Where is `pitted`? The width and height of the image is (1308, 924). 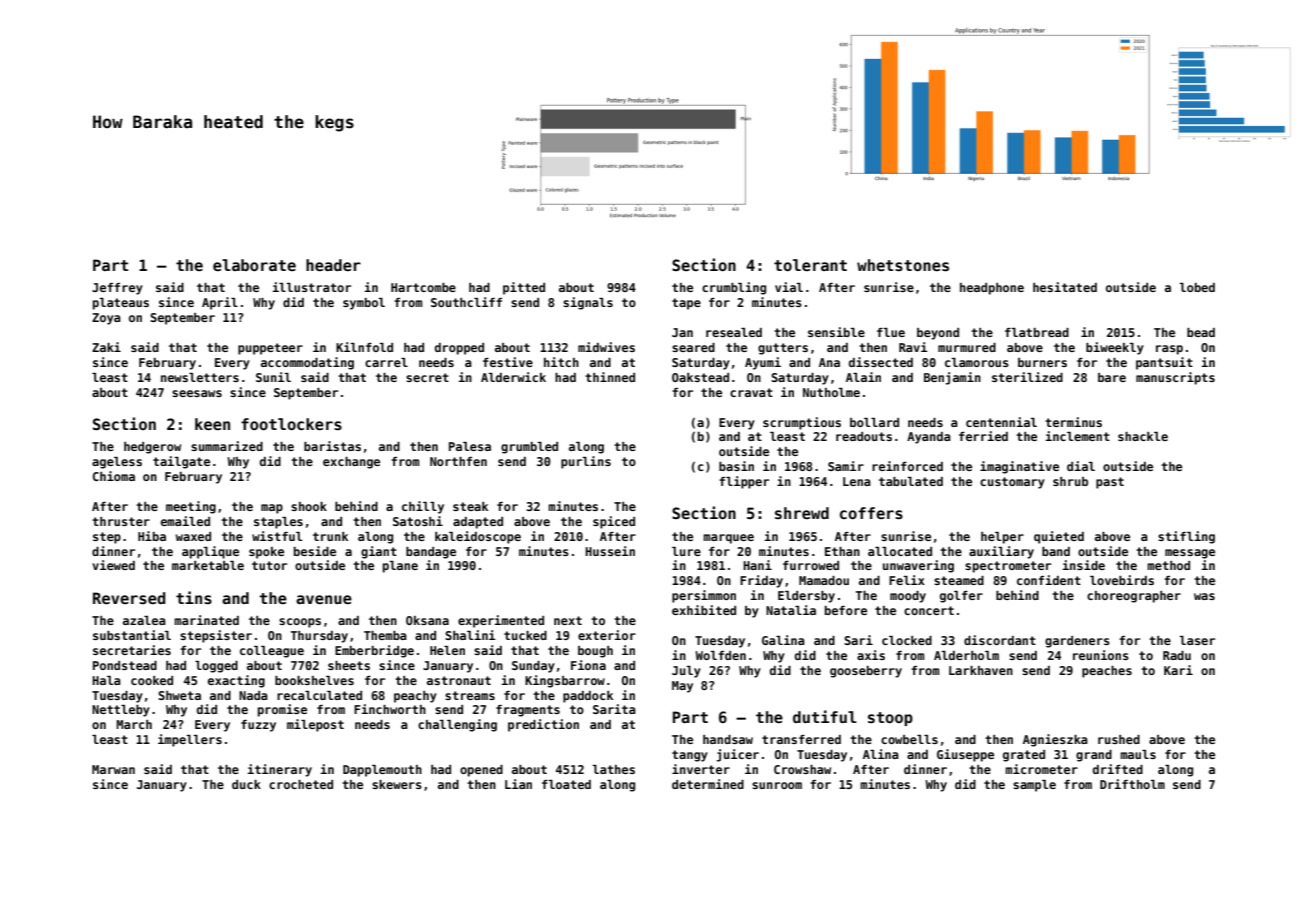
pitted is located at coordinates (524, 288).
